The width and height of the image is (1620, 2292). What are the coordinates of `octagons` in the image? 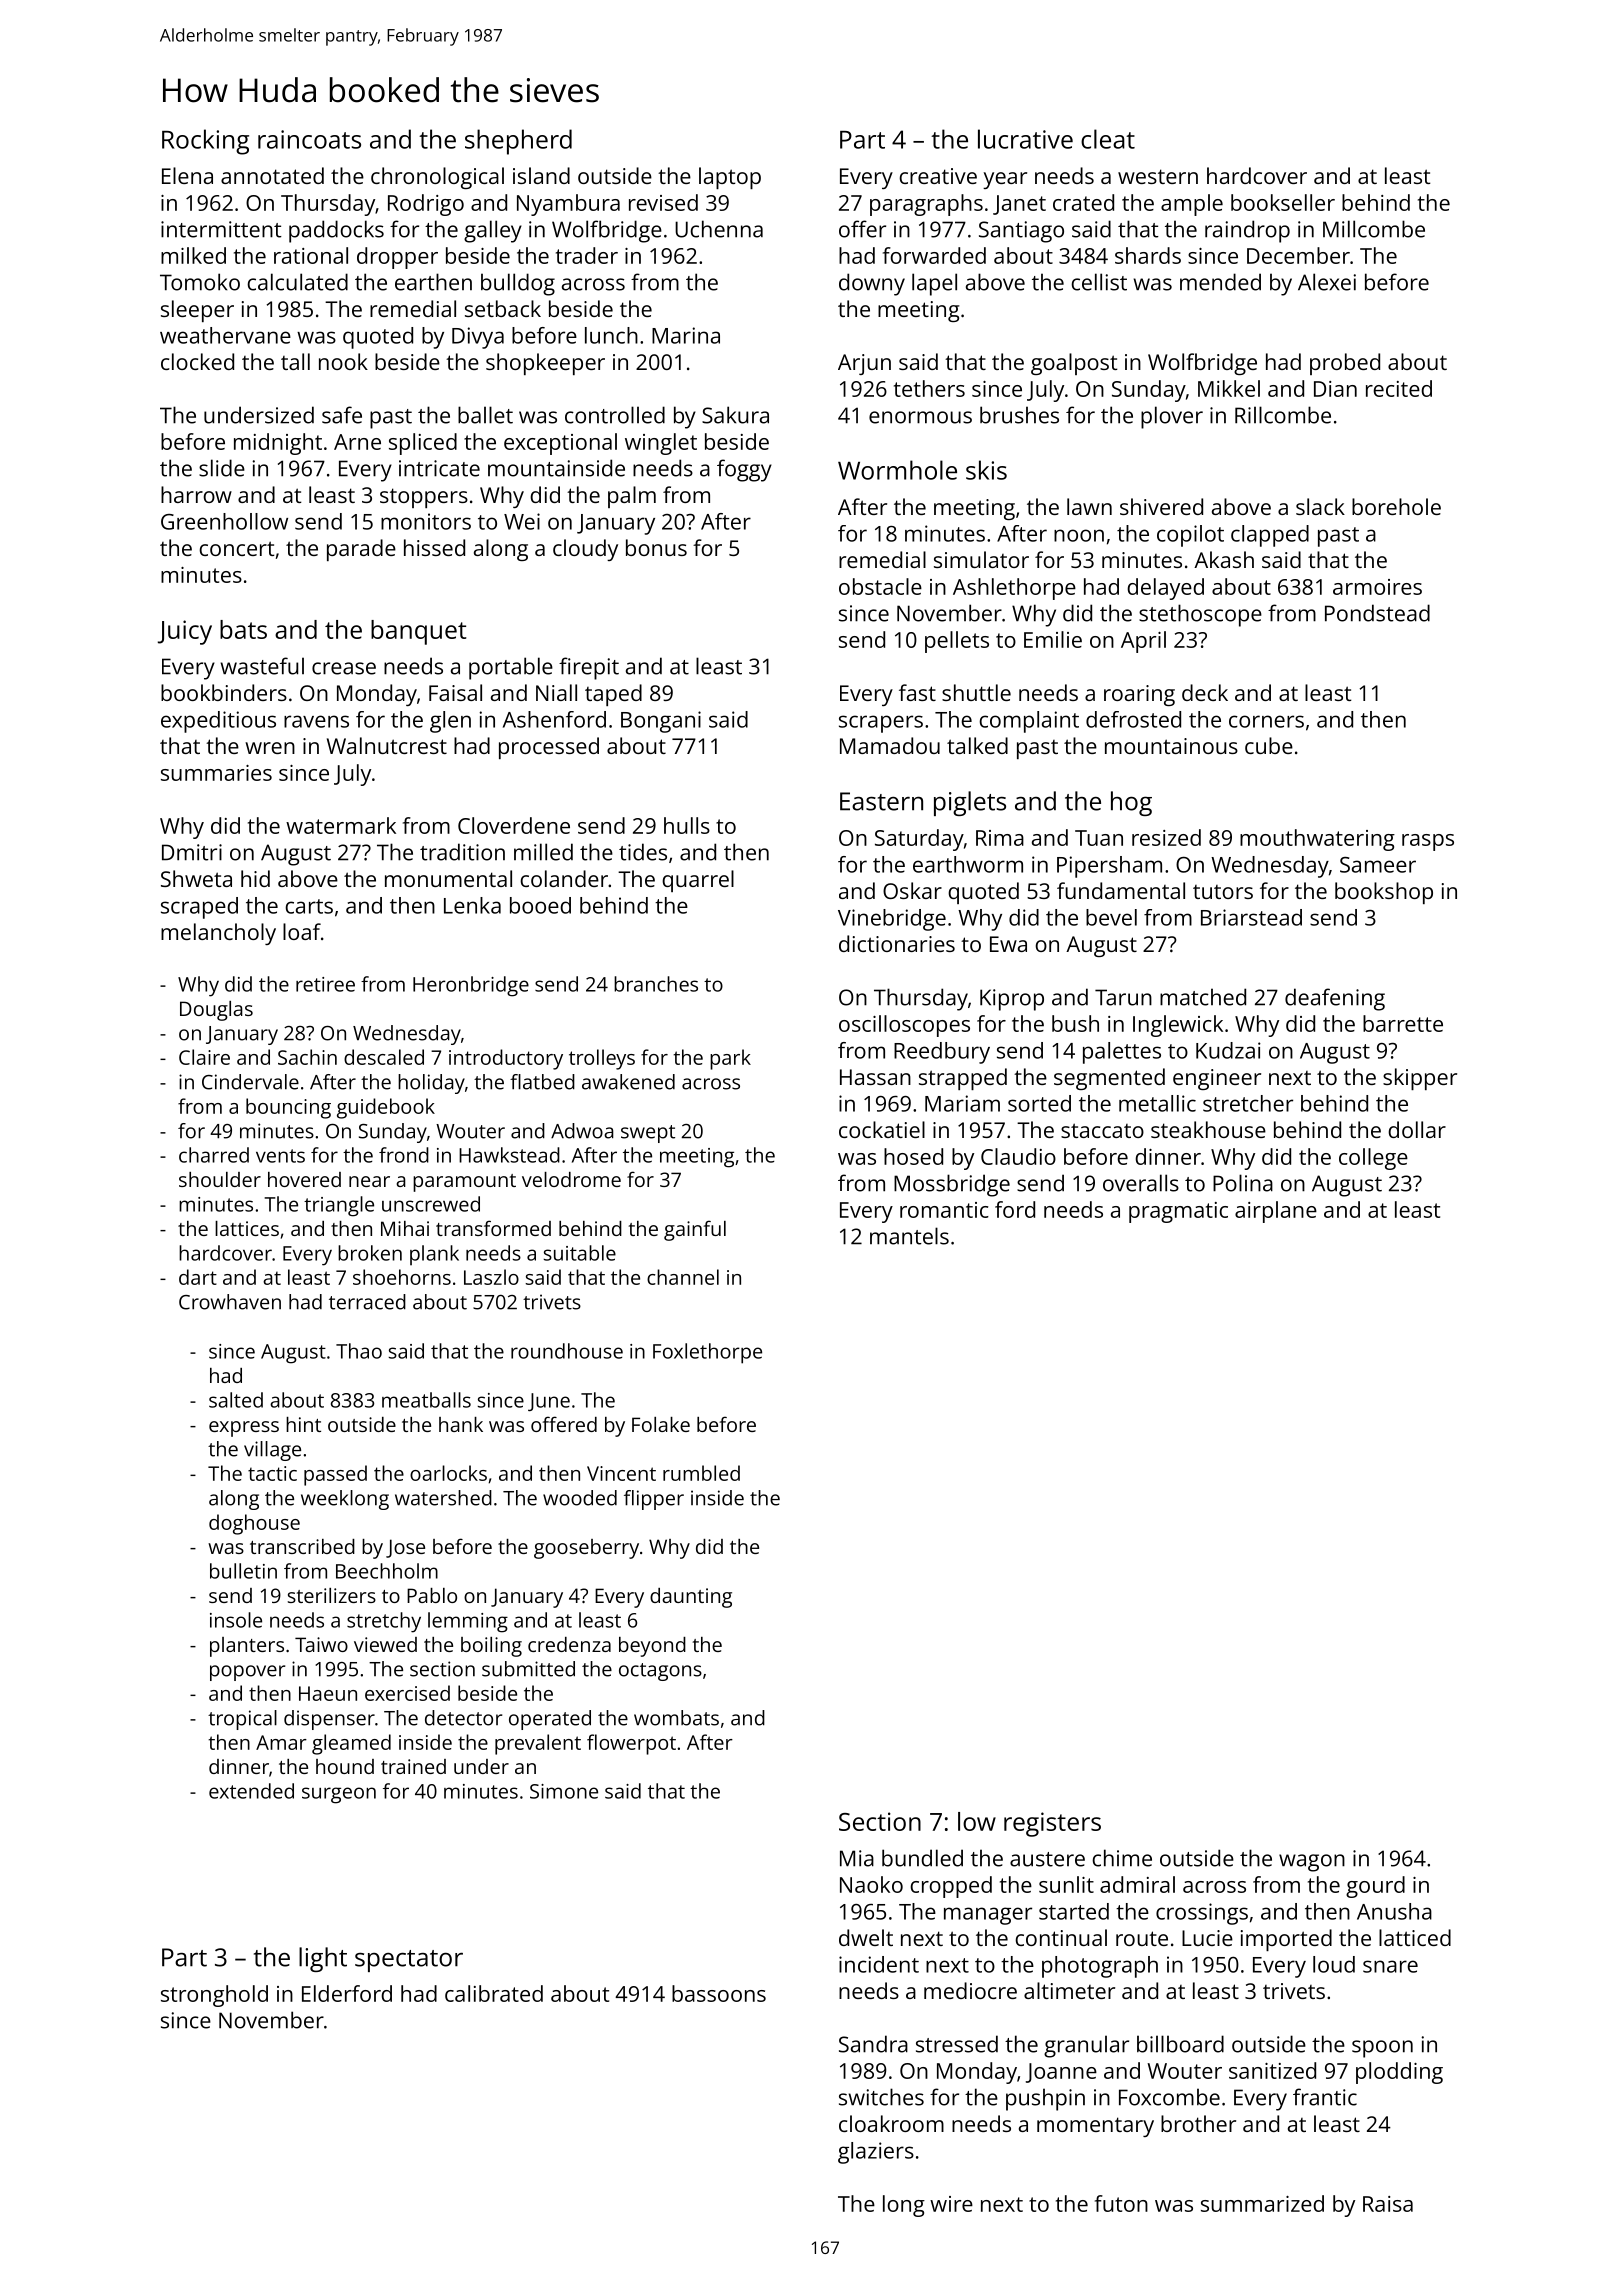 It's located at (660, 1672).
